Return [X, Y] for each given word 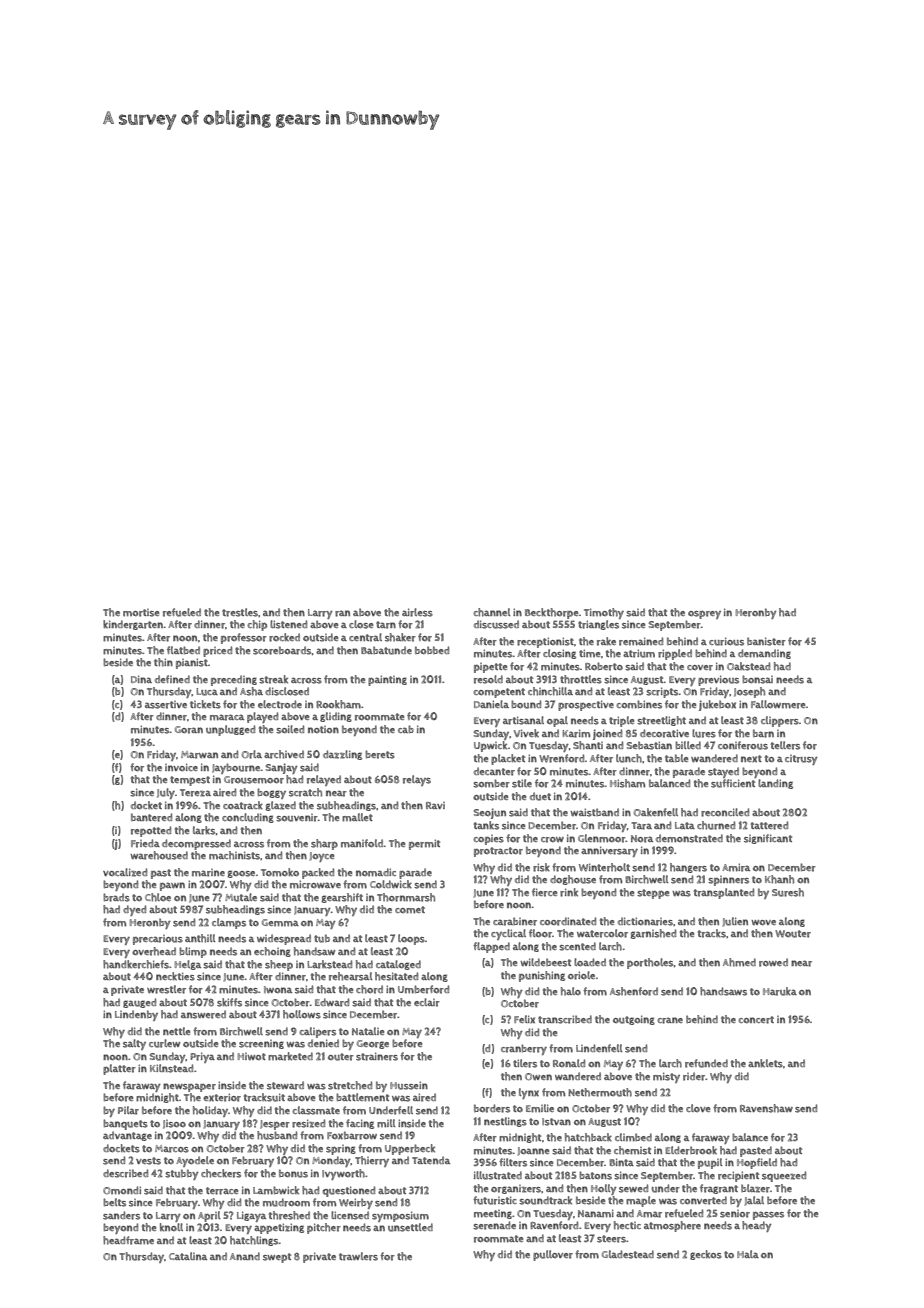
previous [718, 680]
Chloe [158, 897]
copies [488, 840]
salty [134, 1044]
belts [114, 1202]
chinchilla [550, 691]
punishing [542, 976]
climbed [633, 1137]
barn [763, 733]
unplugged [230, 730]
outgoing [634, 1020]
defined [172, 679]
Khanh [779, 879]
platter [119, 1069]
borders [492, 1108]
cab [406, 729]
